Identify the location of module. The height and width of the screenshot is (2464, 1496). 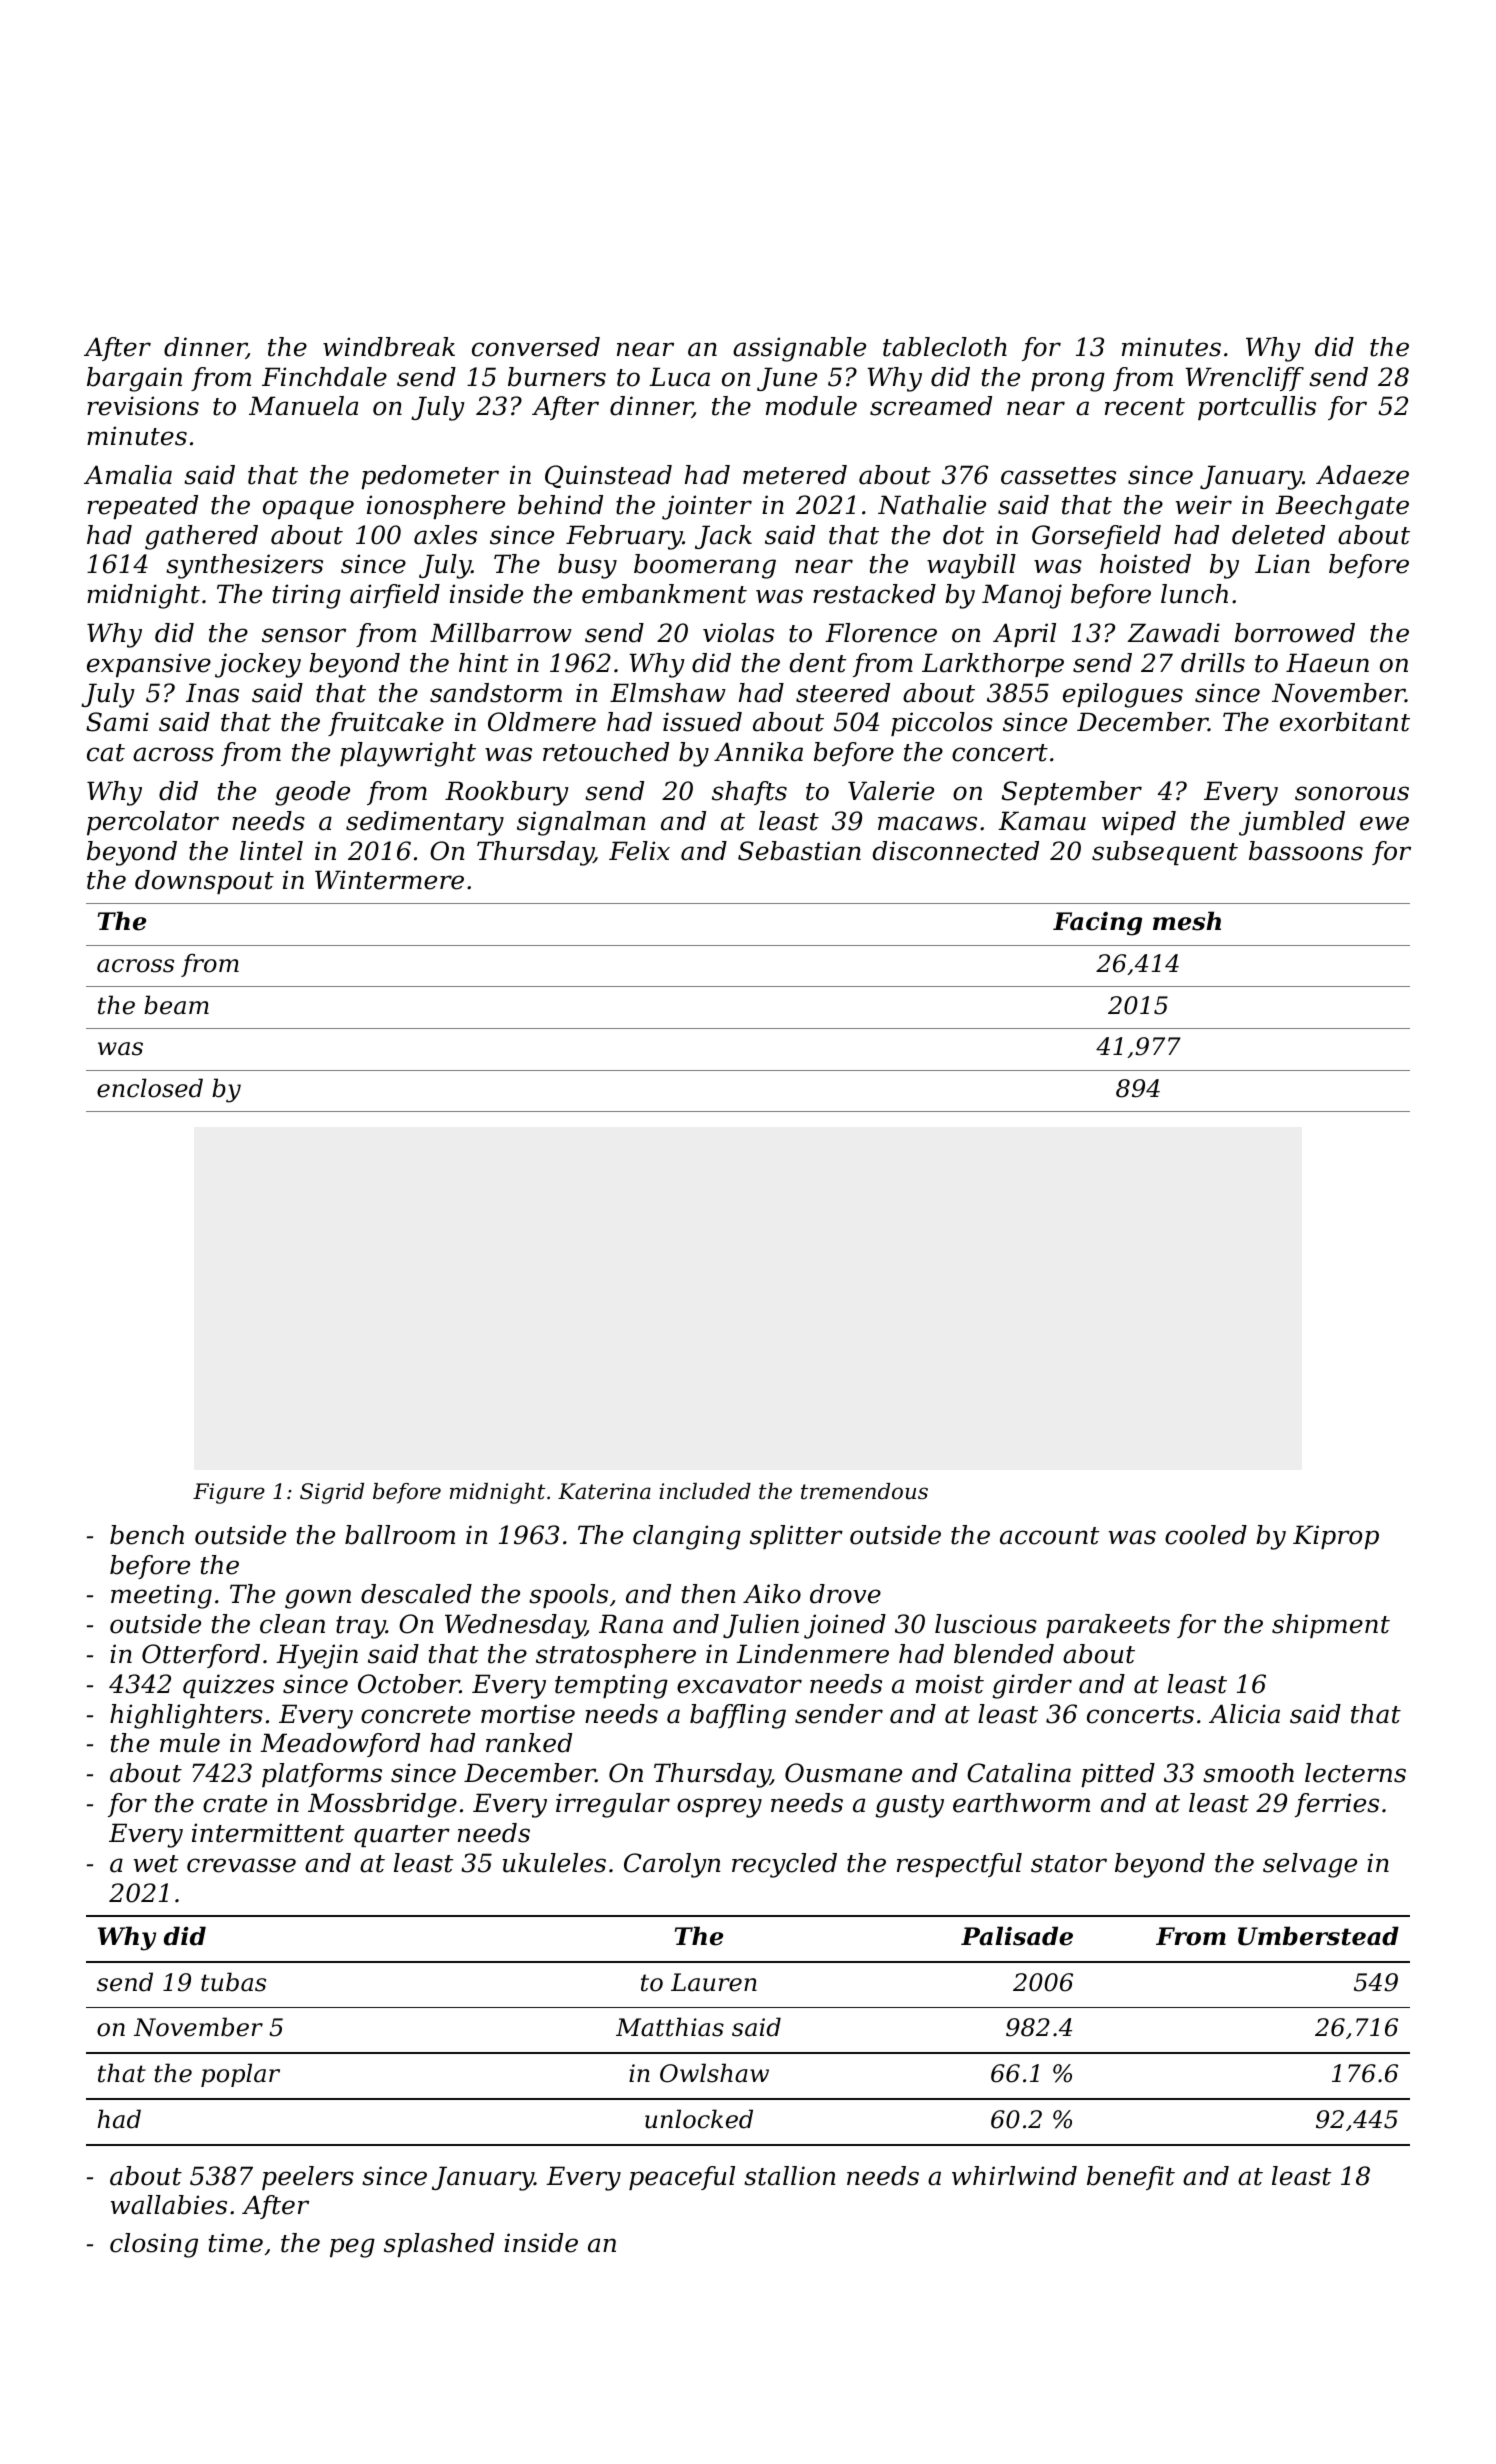
(811, 406).
